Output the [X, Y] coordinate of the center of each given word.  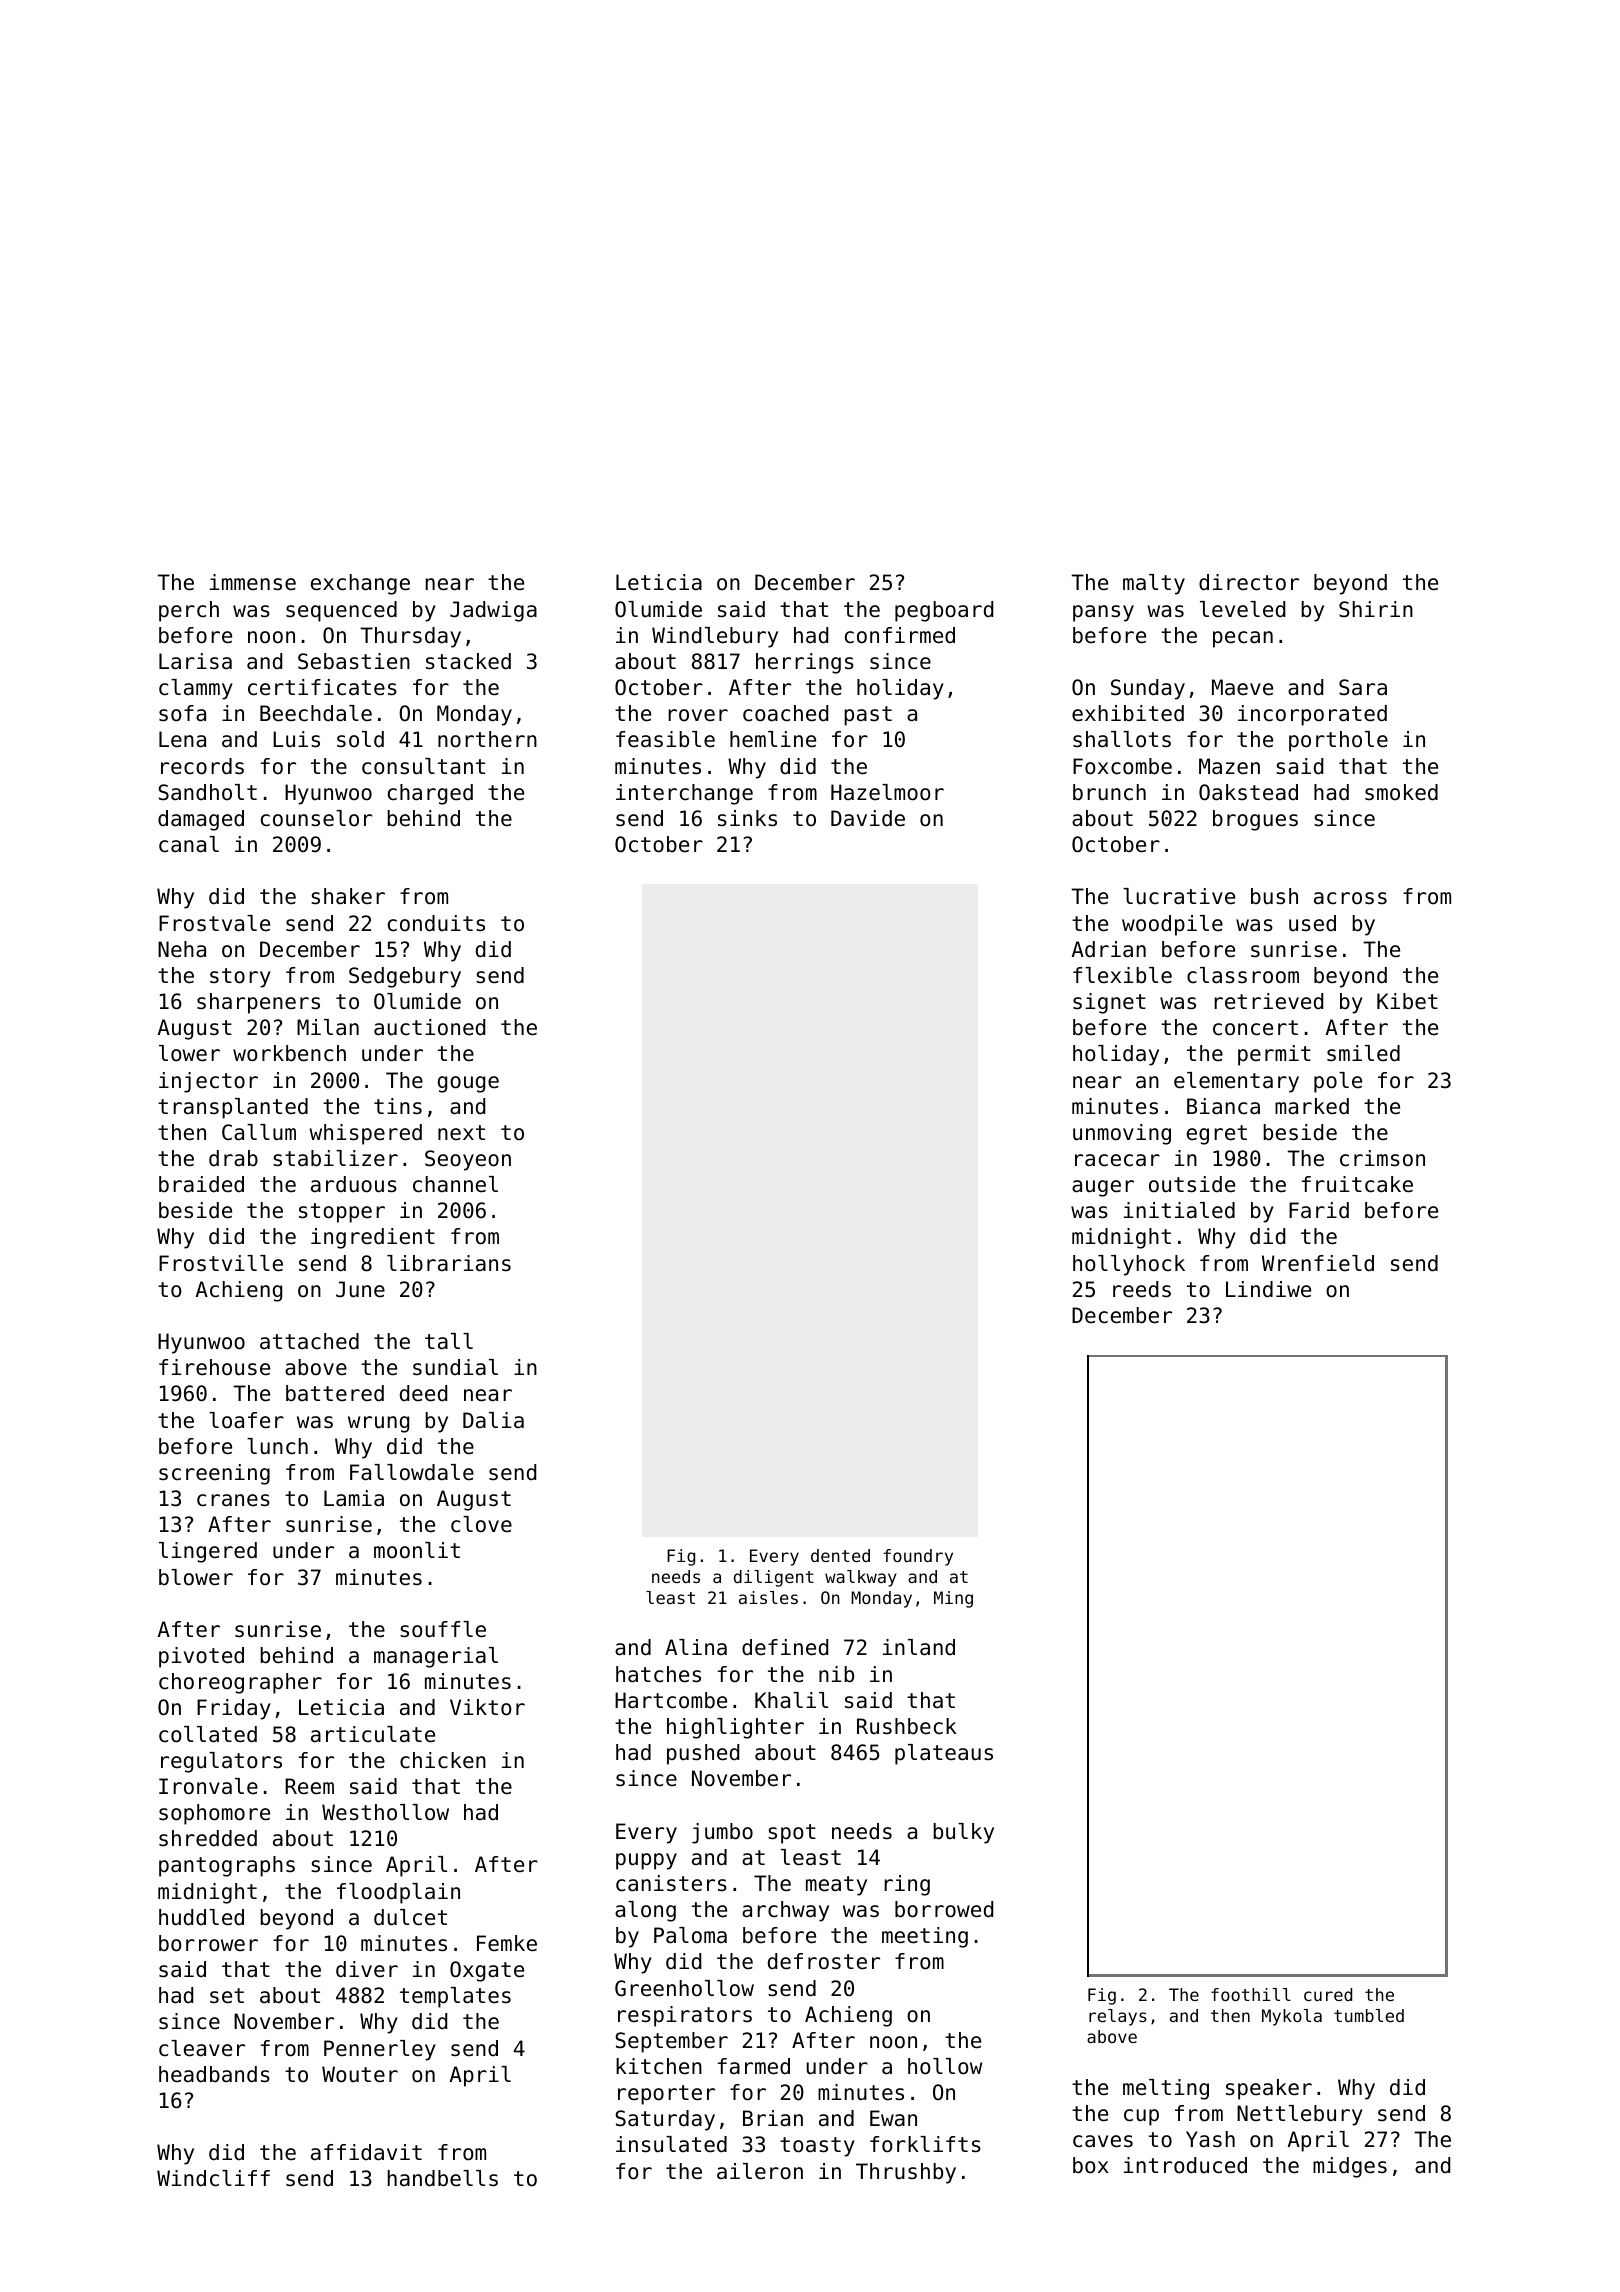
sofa [182, 713]
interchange [684, 794]
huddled [201, 1917]
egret [1217, 1135]
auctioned [429, 1027]
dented [840, 1555]
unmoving [1122, 1134]
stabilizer [335, 1158]
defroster [824, 1961]
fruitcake [1357, 1184]
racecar [1117, 1160]
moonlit [417, 1550]
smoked [1401, 792]
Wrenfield [1318, 1263]
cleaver [202, 2048]
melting [1166, 2089]
